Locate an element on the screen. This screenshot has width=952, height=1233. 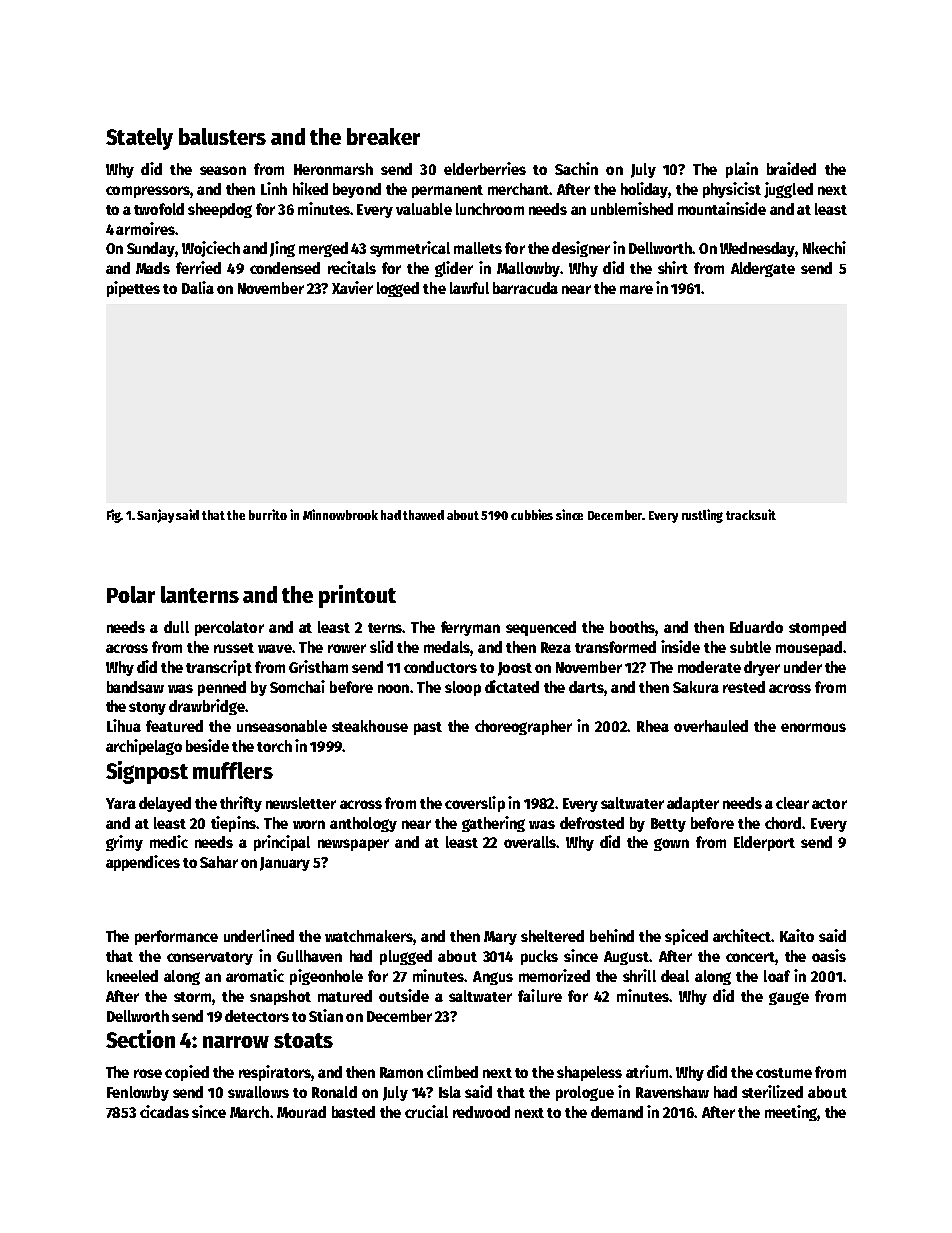
breaker is located at coordinates (383, 136).
